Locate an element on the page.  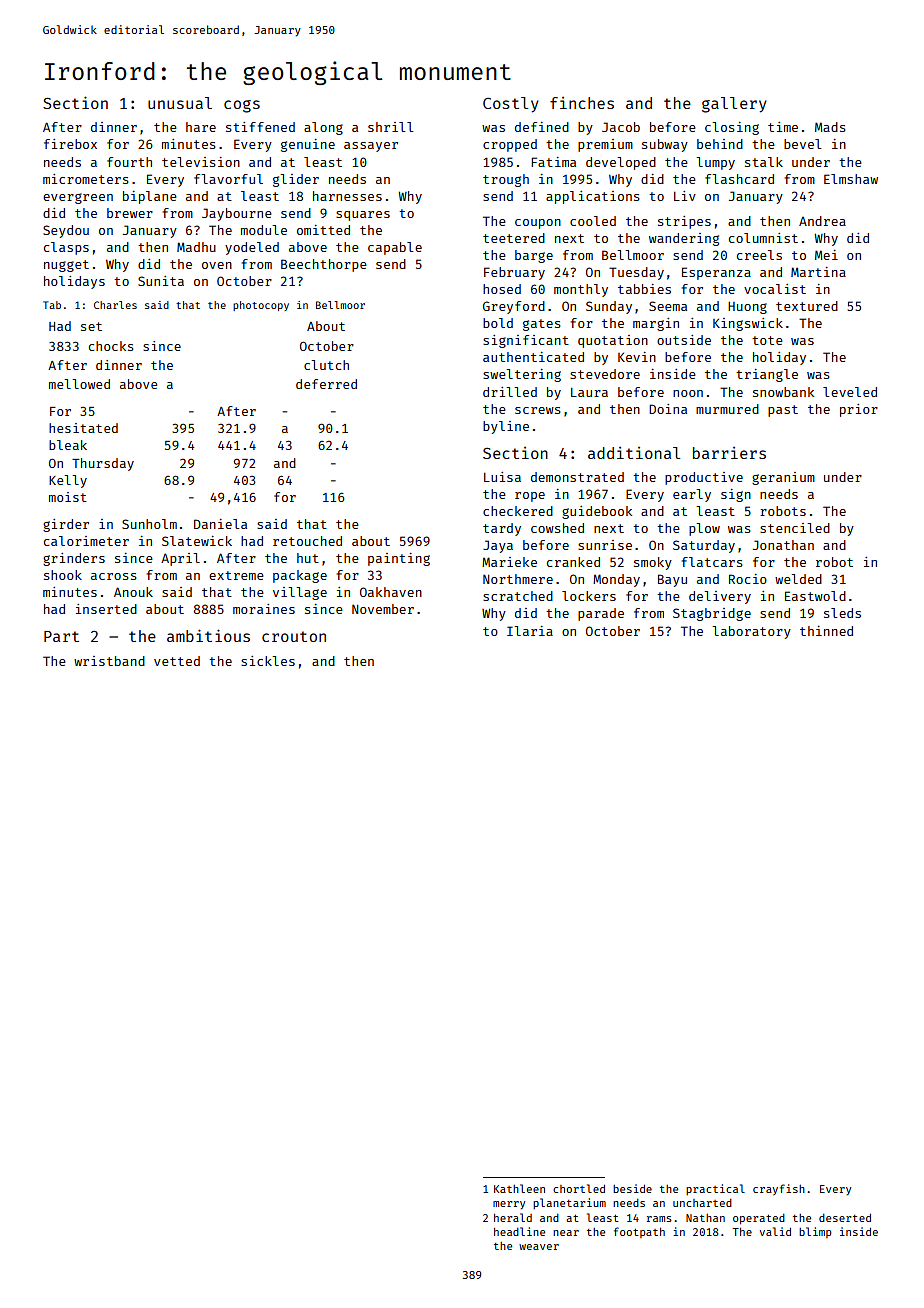
headline is located at coordinates (519, 1231).
